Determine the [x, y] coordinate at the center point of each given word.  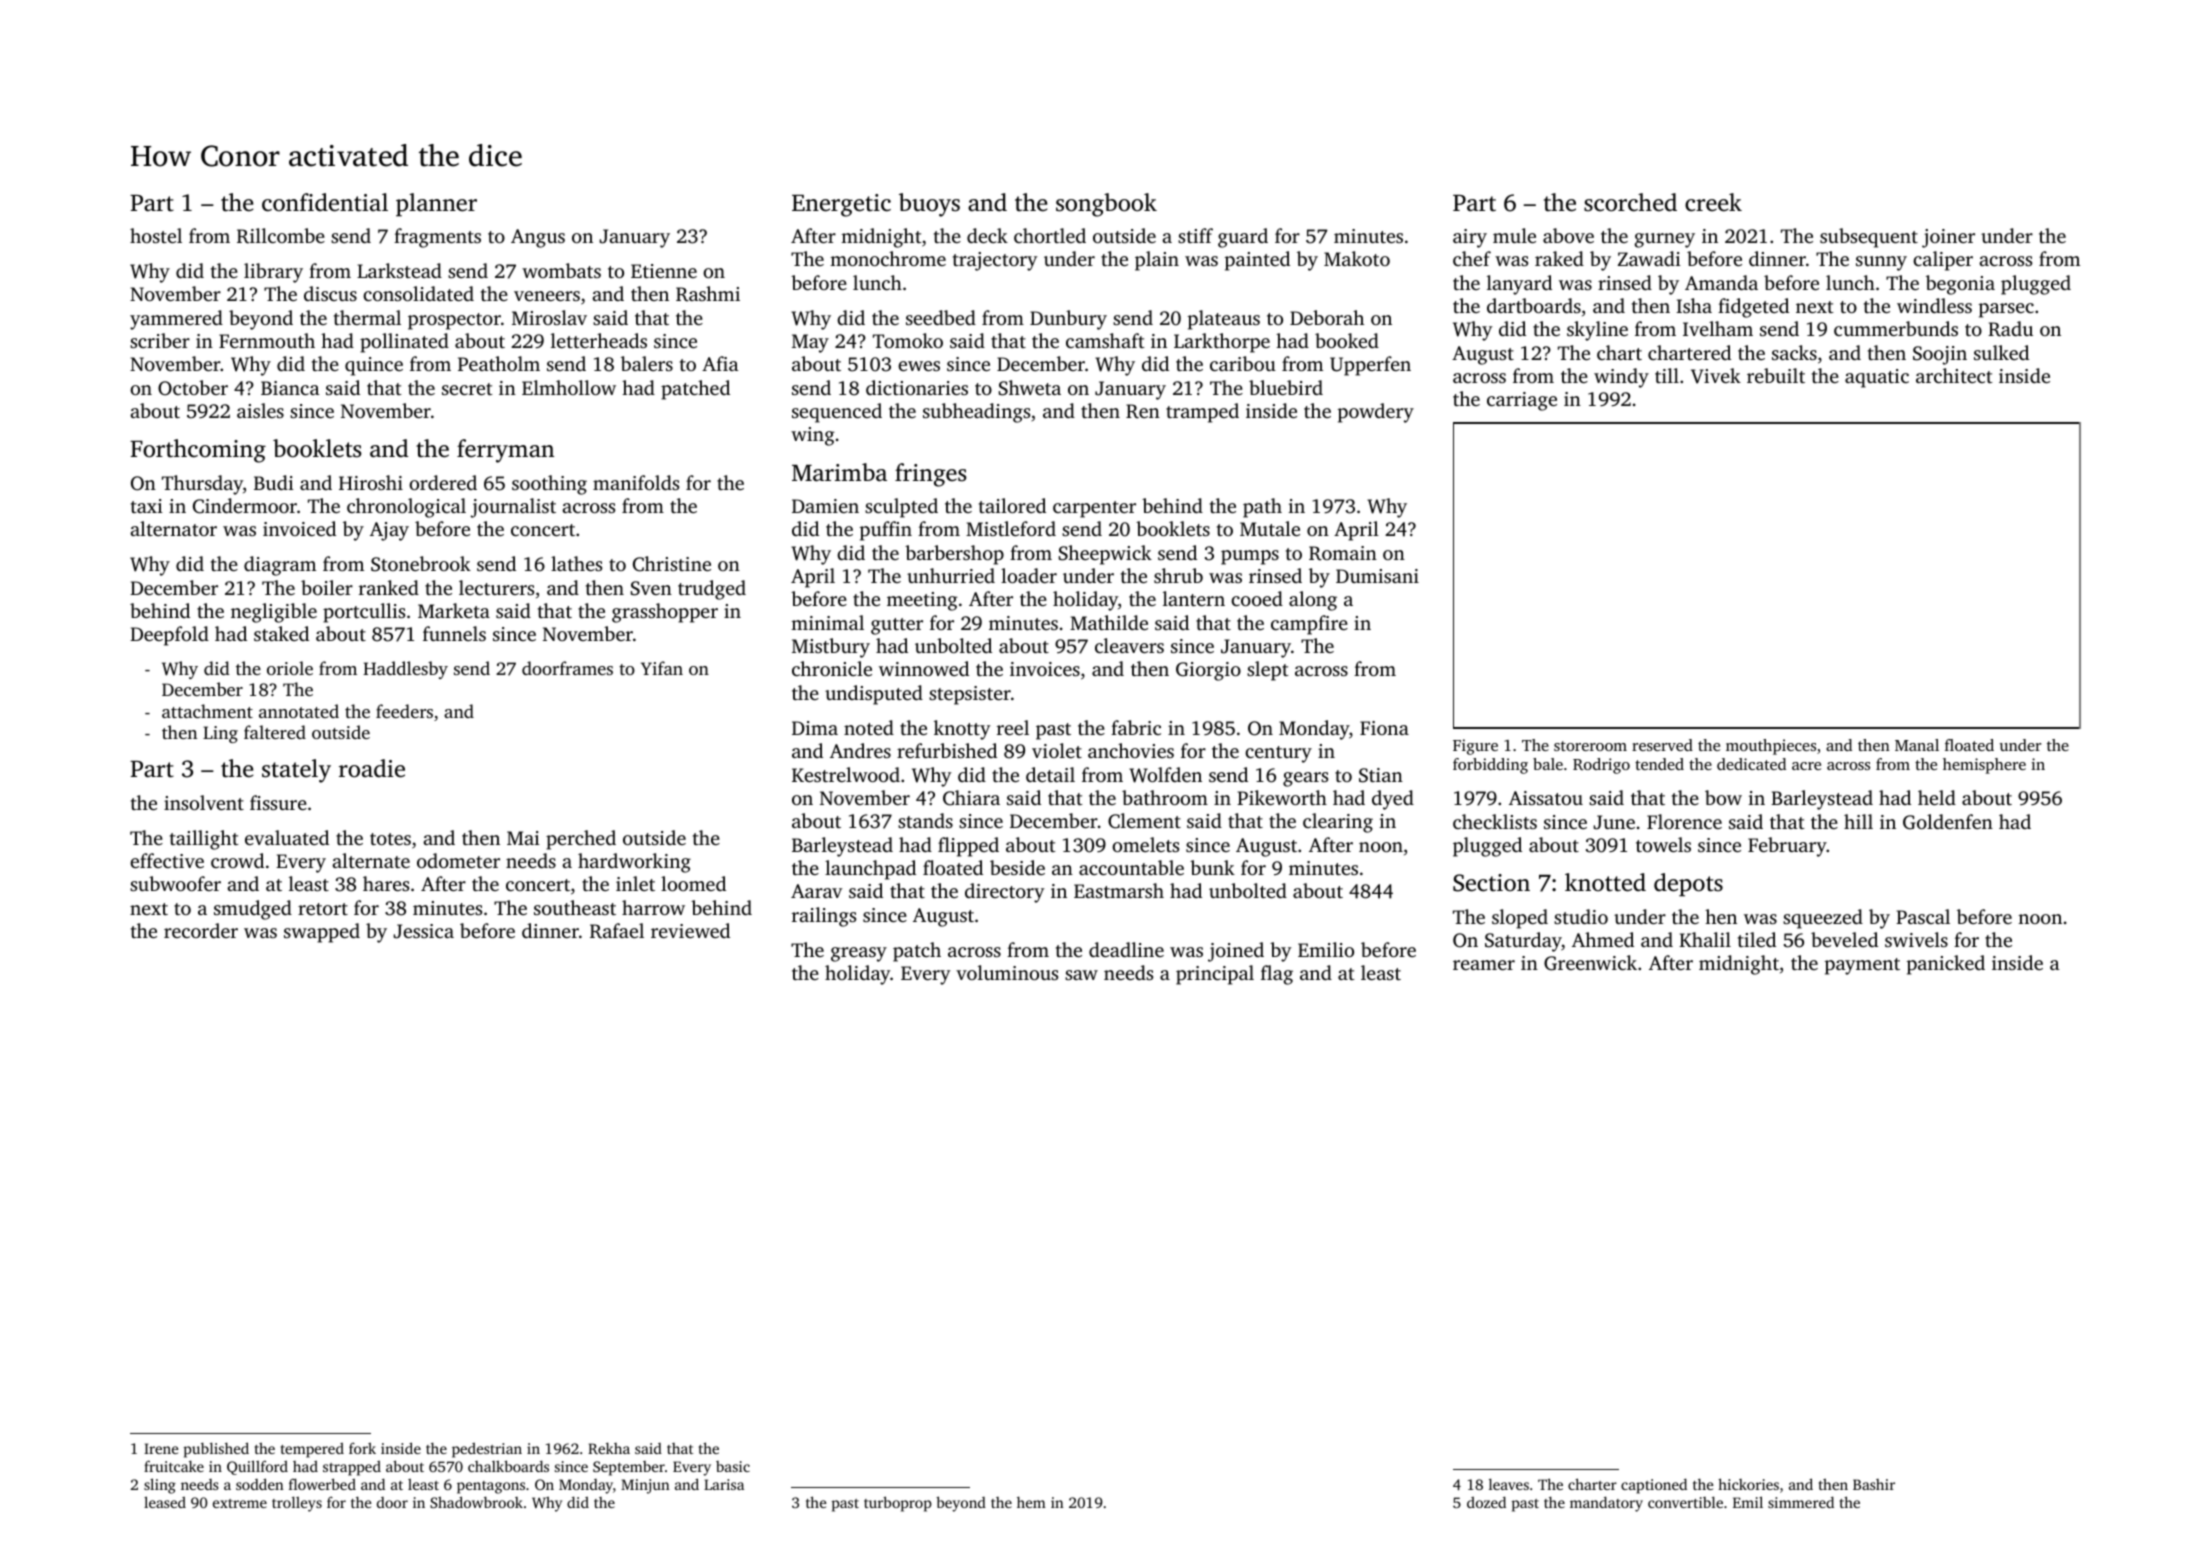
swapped [322, 933]
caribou [1243, 363]
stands [925, 820]
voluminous [1007, 972]
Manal [1917, 745]
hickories [1748, 1484]
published [216, 1450]
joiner [1948, 238]
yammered [176, 320]
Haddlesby [405, 670]
